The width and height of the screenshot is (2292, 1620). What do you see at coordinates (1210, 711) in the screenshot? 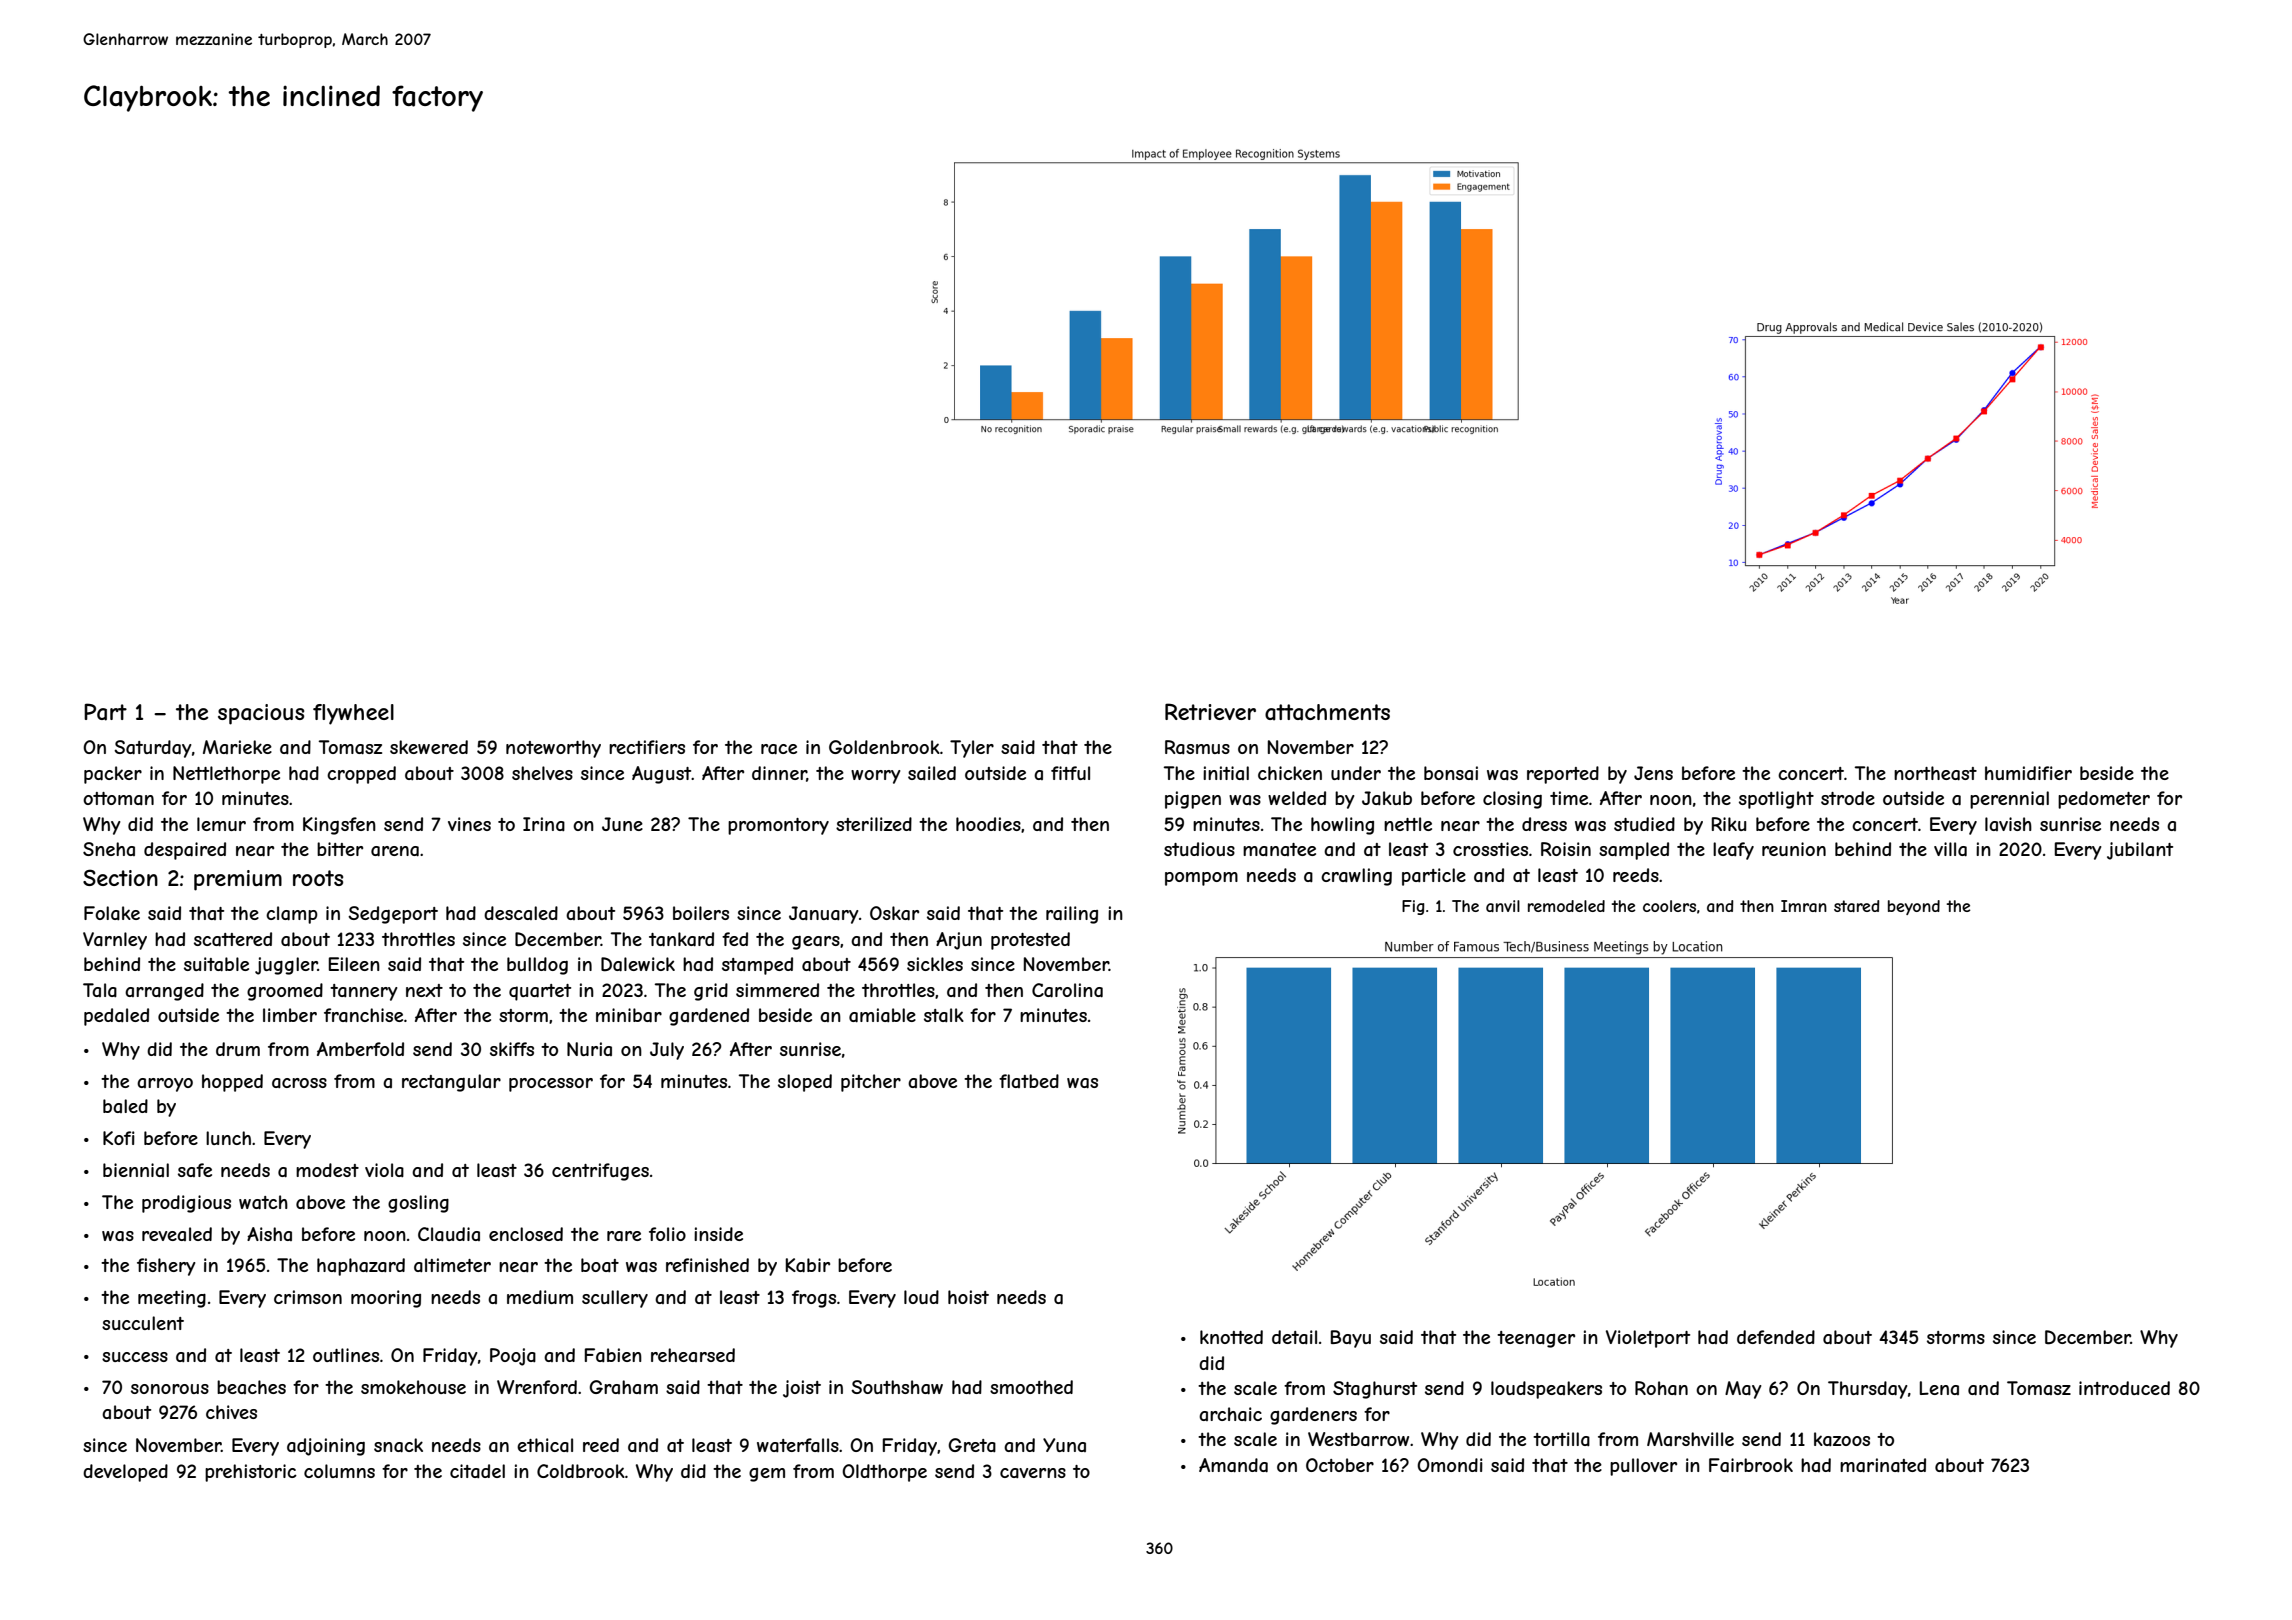
I see `Retriever` at bounding box center [1210, 711].
